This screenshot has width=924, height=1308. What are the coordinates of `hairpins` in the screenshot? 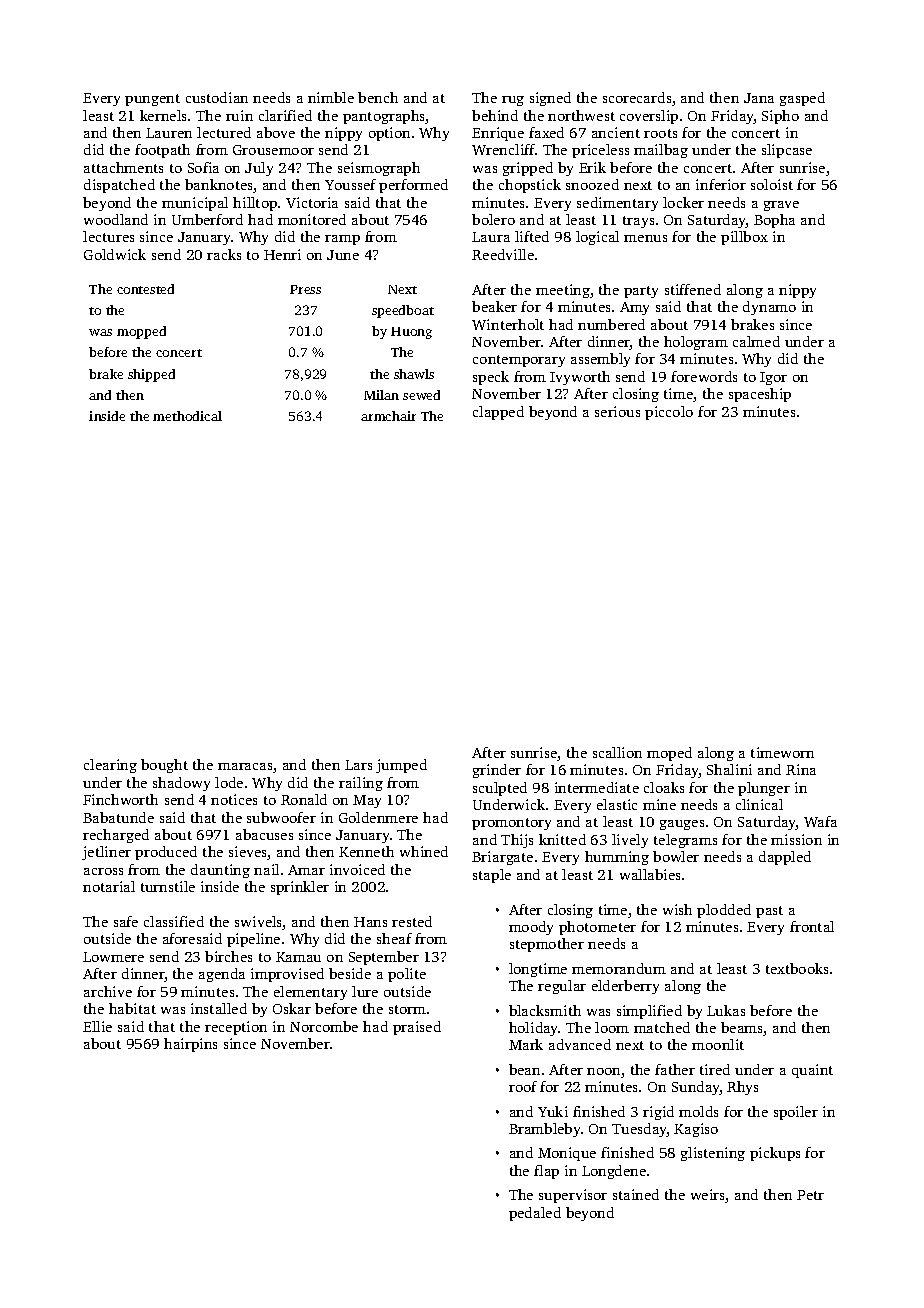 It's located at (190, 1045).
